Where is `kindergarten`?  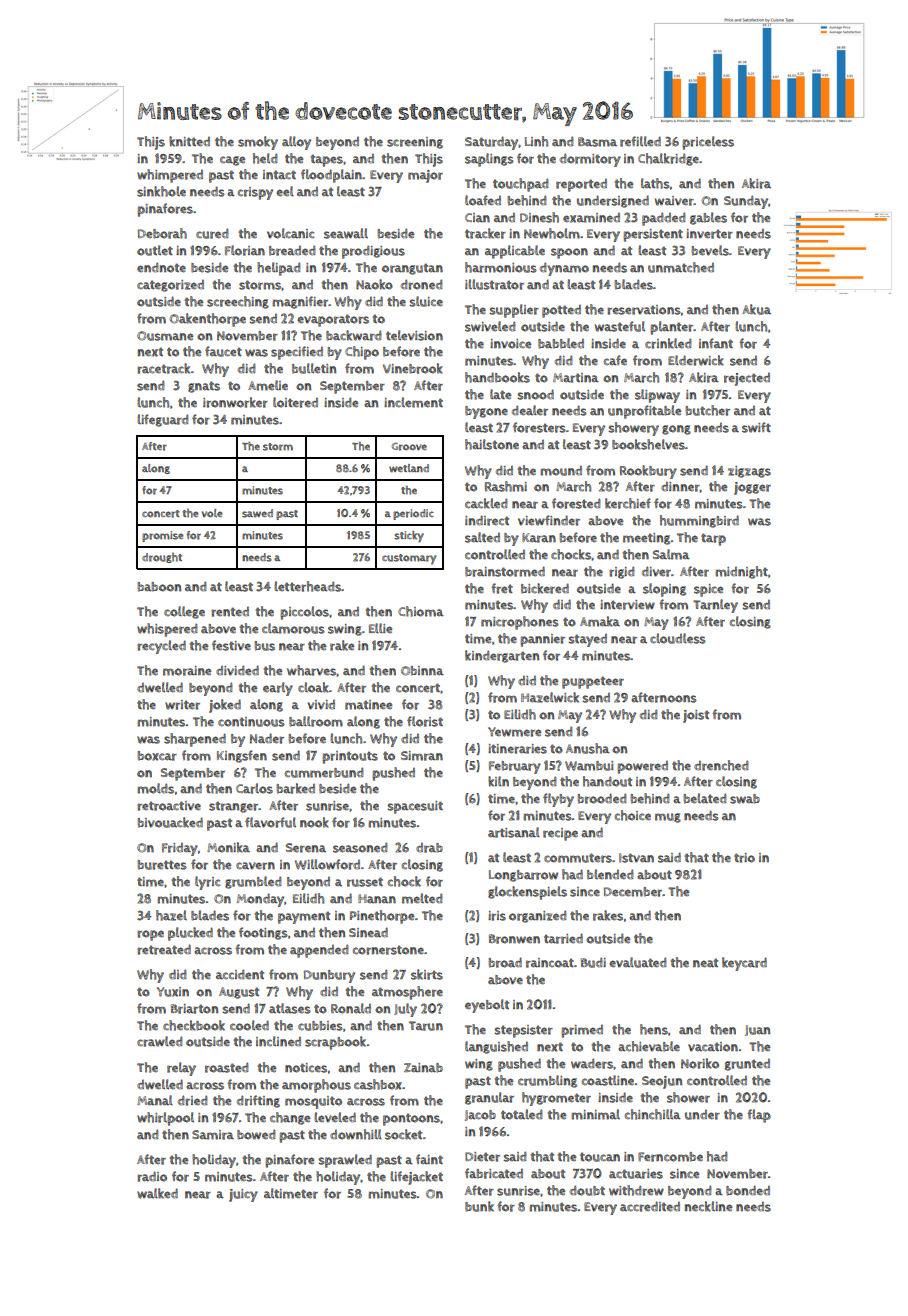 kindergarten is located at coordinates (502, 656).
